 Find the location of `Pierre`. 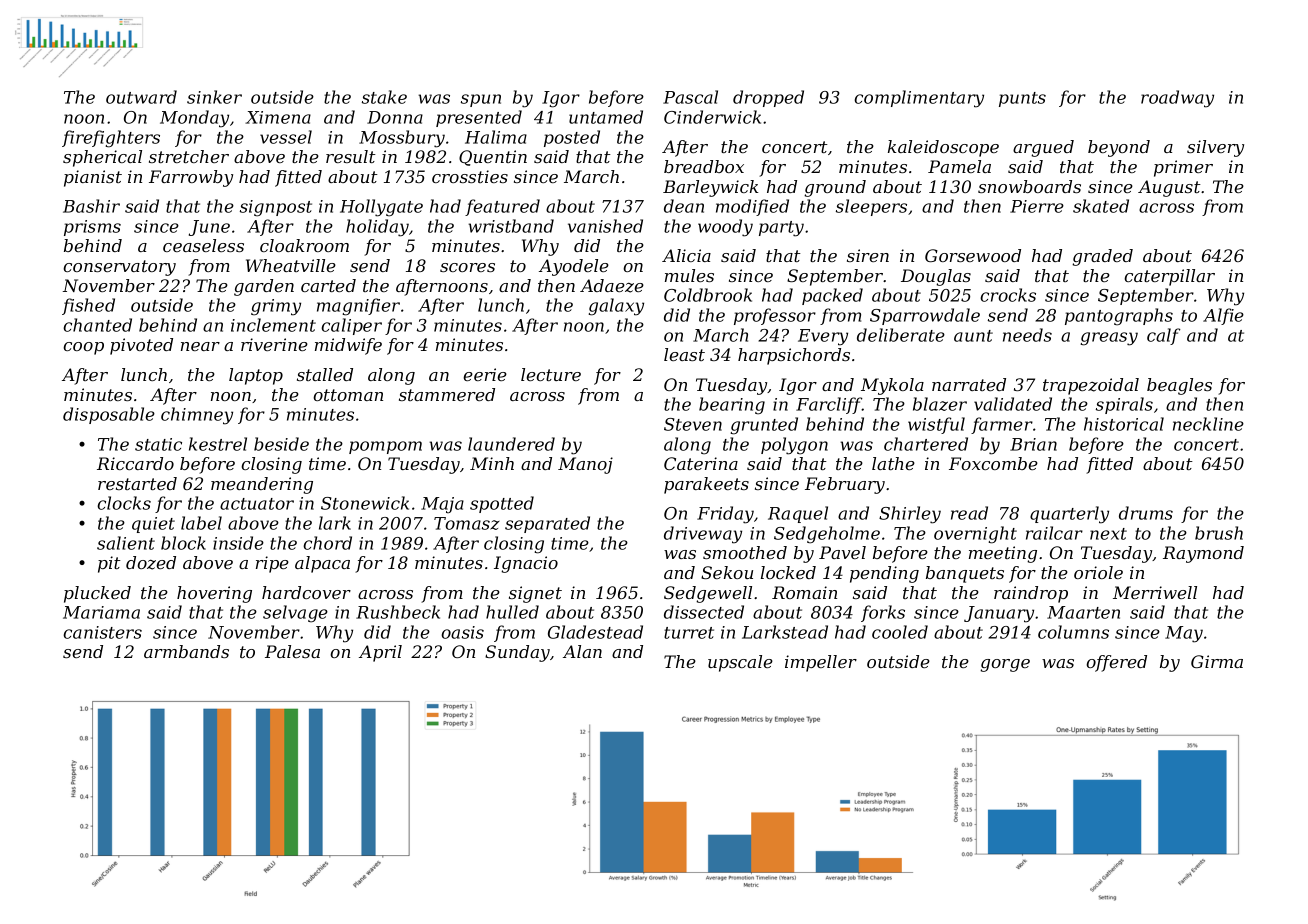

Pierre is located at coordinates (1037, 206).
